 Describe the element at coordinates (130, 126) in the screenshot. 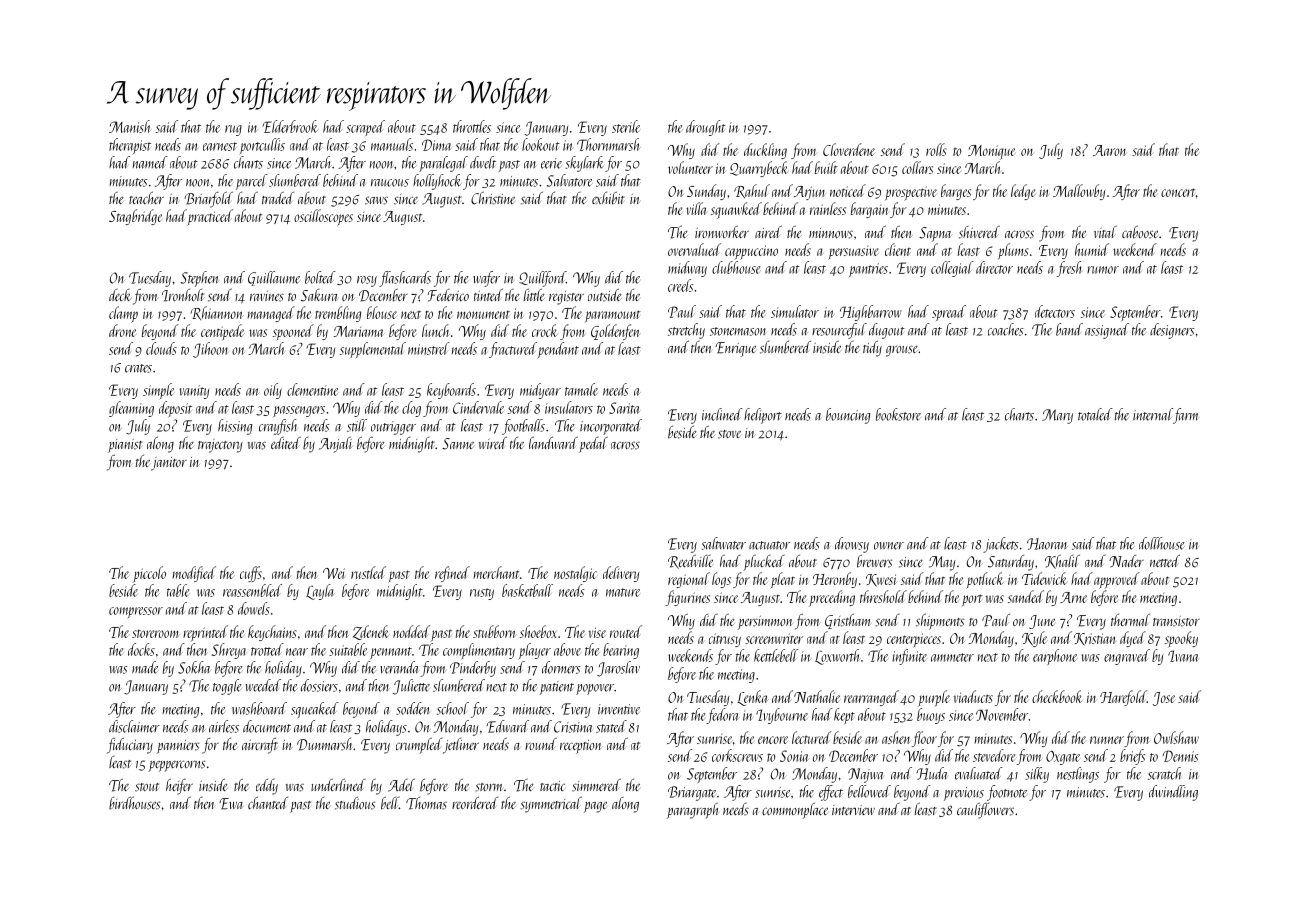

I see `Manish` at that location.
